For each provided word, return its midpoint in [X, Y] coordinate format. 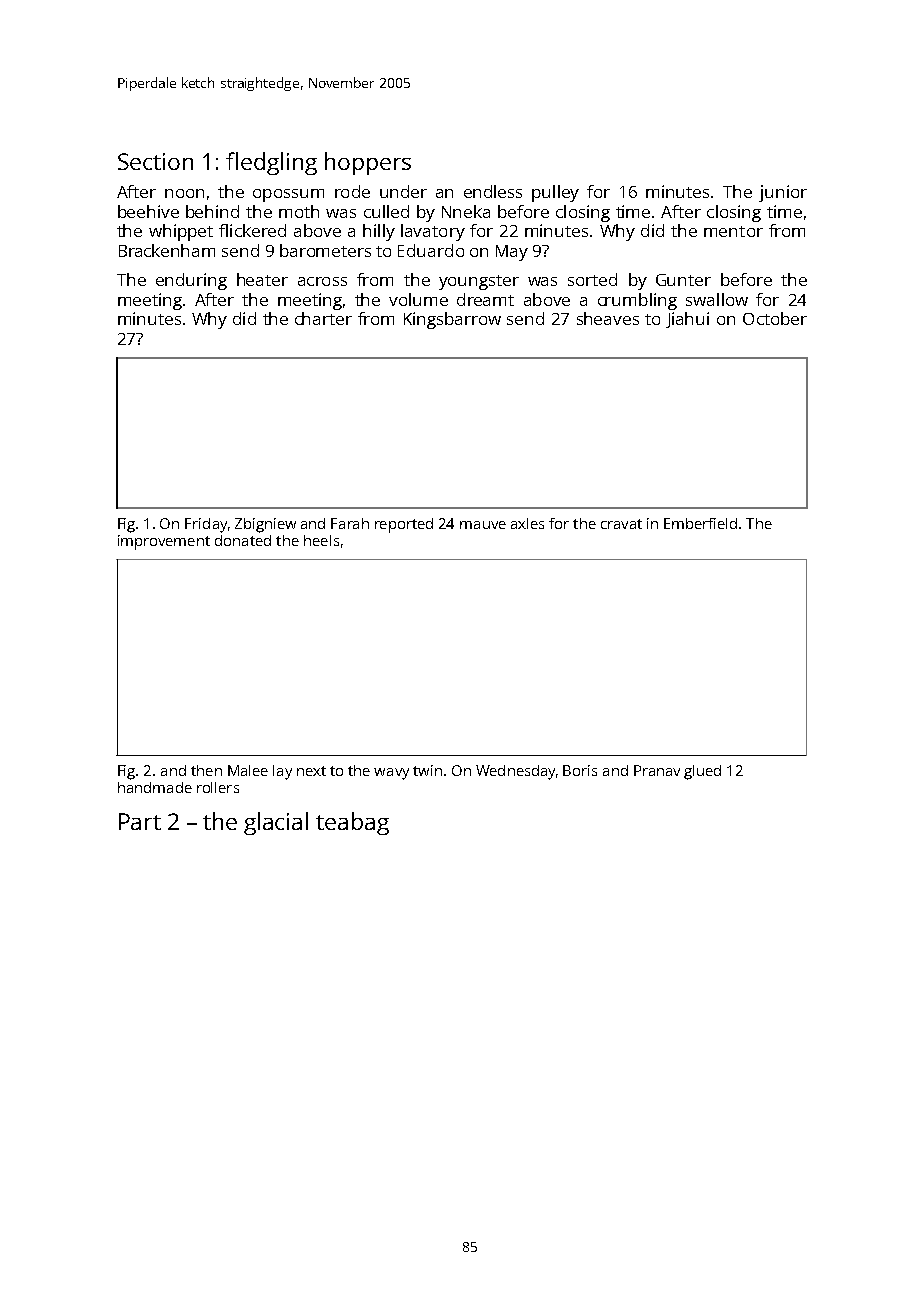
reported [404, 525]
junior [783, 193]
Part [140, 821]
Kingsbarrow [452, 320]
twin [427, 770]
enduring [191, 281]
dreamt [485, 299]
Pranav [657, 770]
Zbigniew [265, 525]
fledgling [271, 163]
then [206, 770]
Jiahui [687, 320]
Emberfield [700, 523]
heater [262, 279]
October [775, 318]
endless [493, 191]
